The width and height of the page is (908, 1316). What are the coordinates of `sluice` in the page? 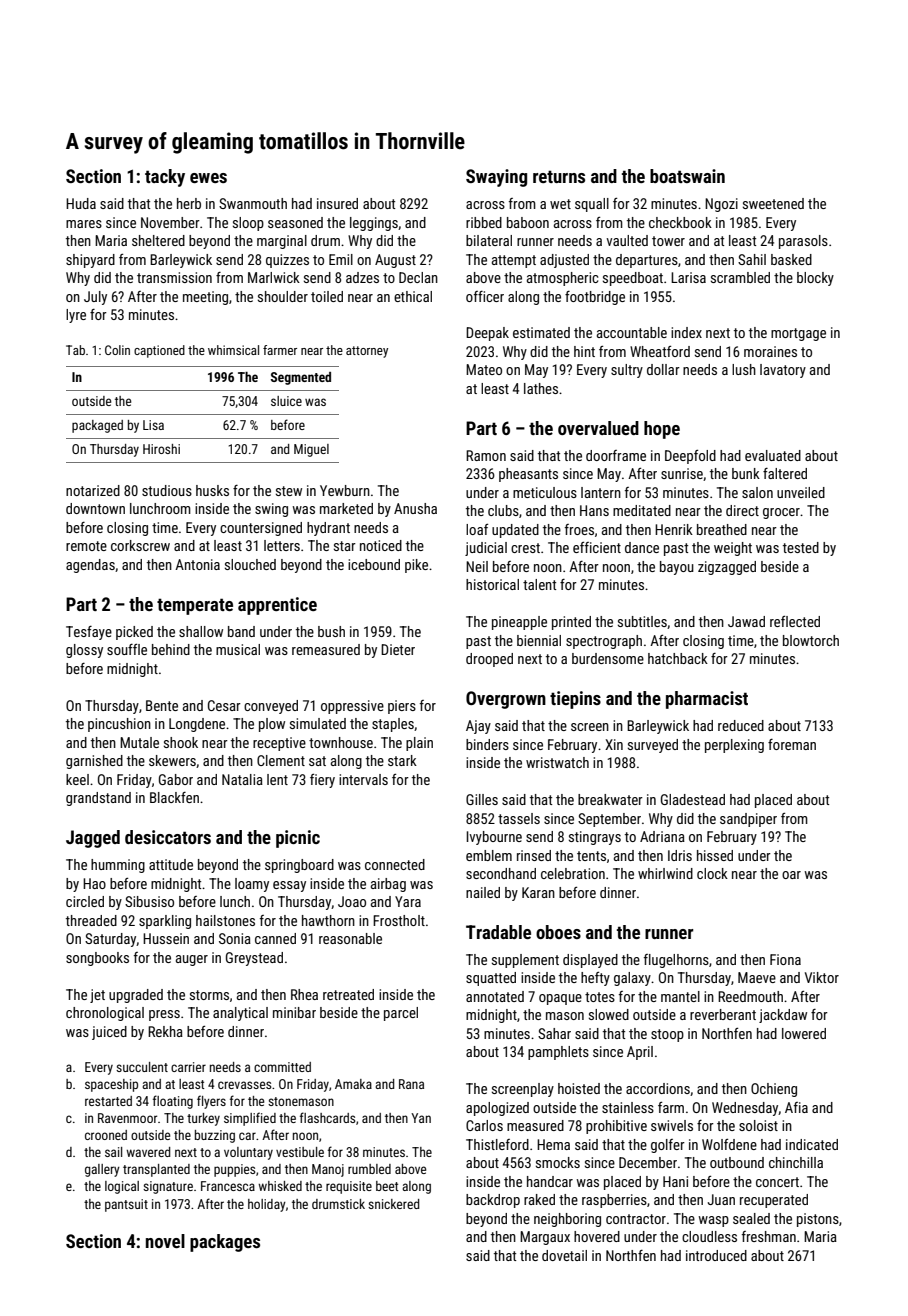 It's located at (286, 401).
